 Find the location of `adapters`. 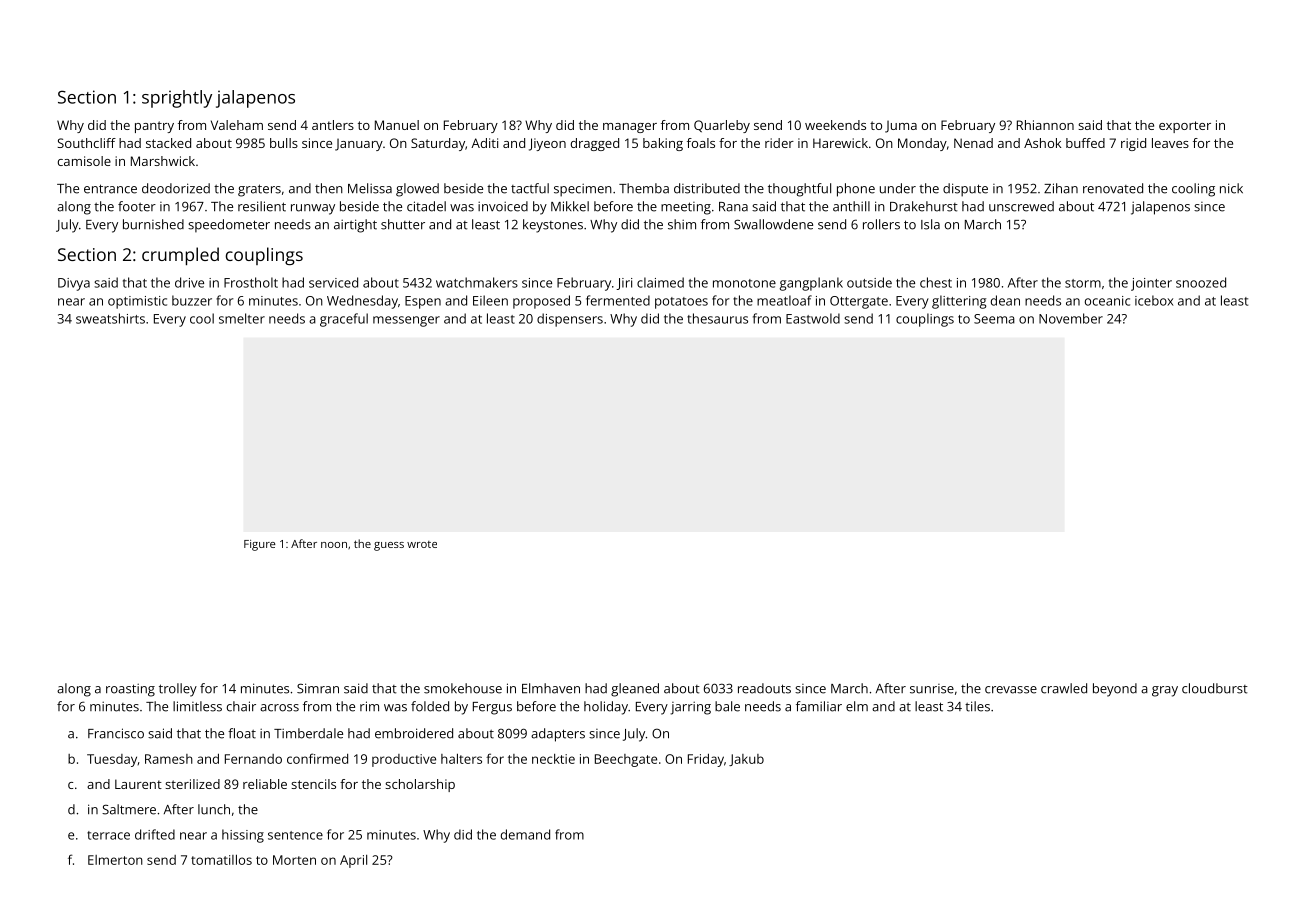

adapters is located at coordinates (558, 735).
